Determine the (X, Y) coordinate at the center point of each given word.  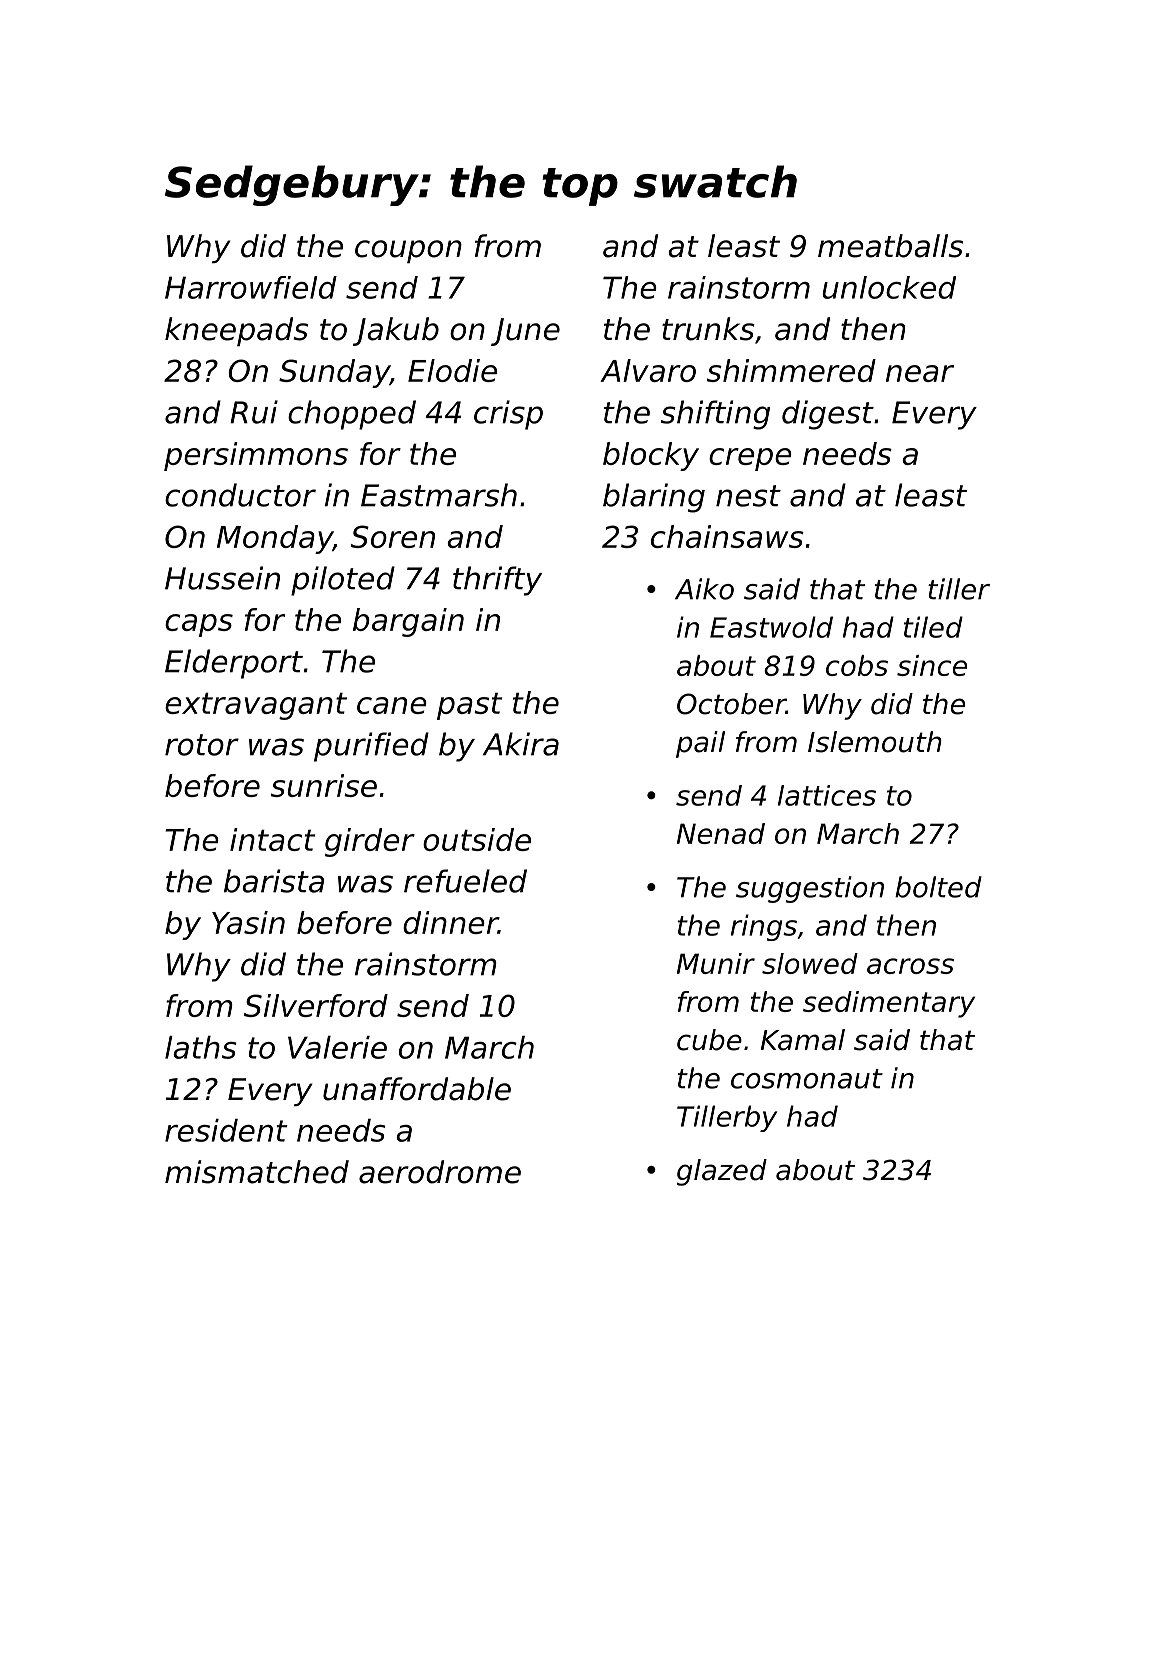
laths (201, 1047)
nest (748, 496)
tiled (933, 627)
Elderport (234, 664)
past (469, 706)
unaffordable (417, 1089)
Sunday (334, 373)
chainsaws (727, 536)
